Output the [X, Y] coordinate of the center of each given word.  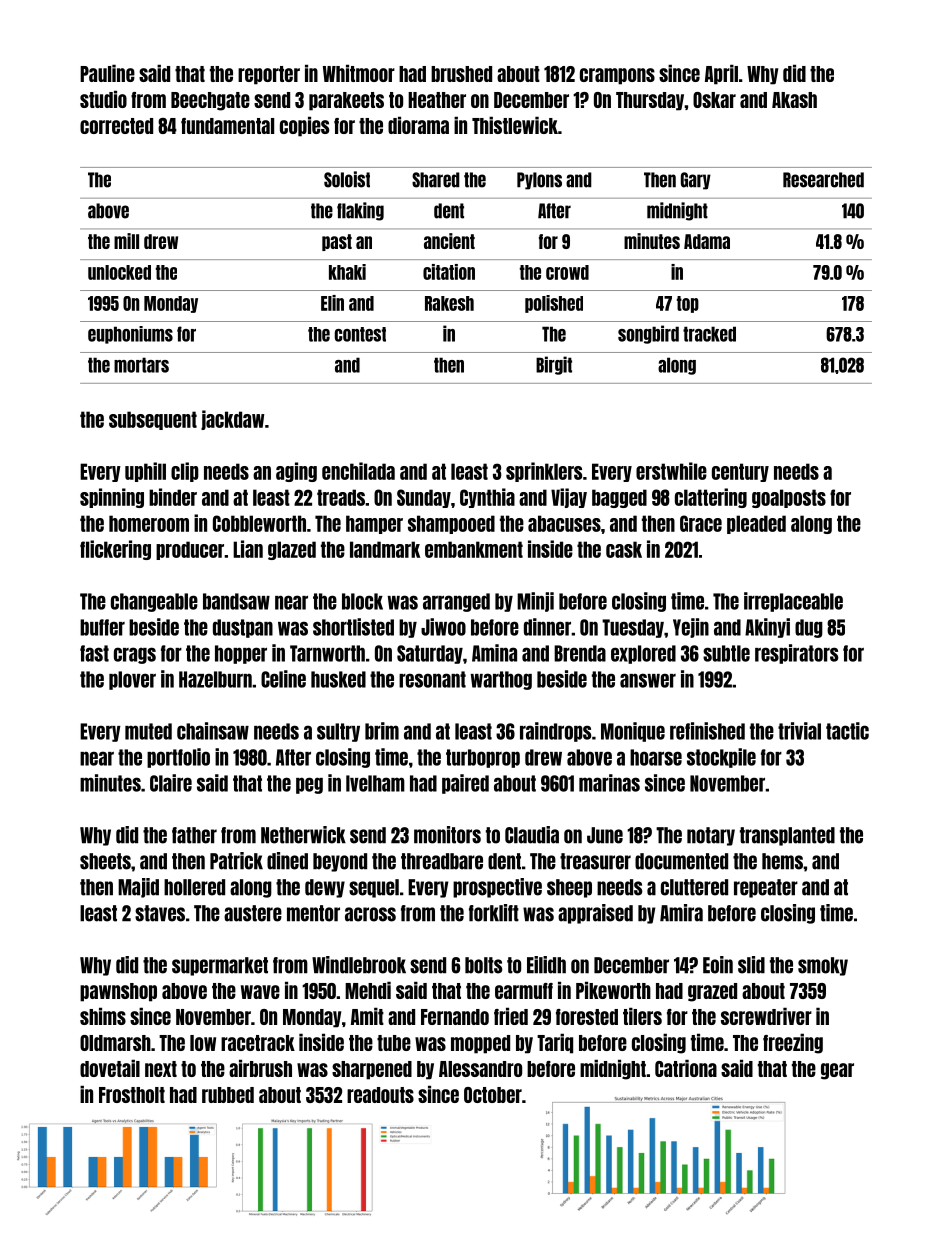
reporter [269, 75]
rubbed [228, 1095]
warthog [501, 680]
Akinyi [767, 628]
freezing [793, 1043]
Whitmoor [359, 73]
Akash [794, 100]
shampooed [451, 524]
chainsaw [213, 731]
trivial [799, 731]
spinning [112, 498]
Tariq [555, 1043]
